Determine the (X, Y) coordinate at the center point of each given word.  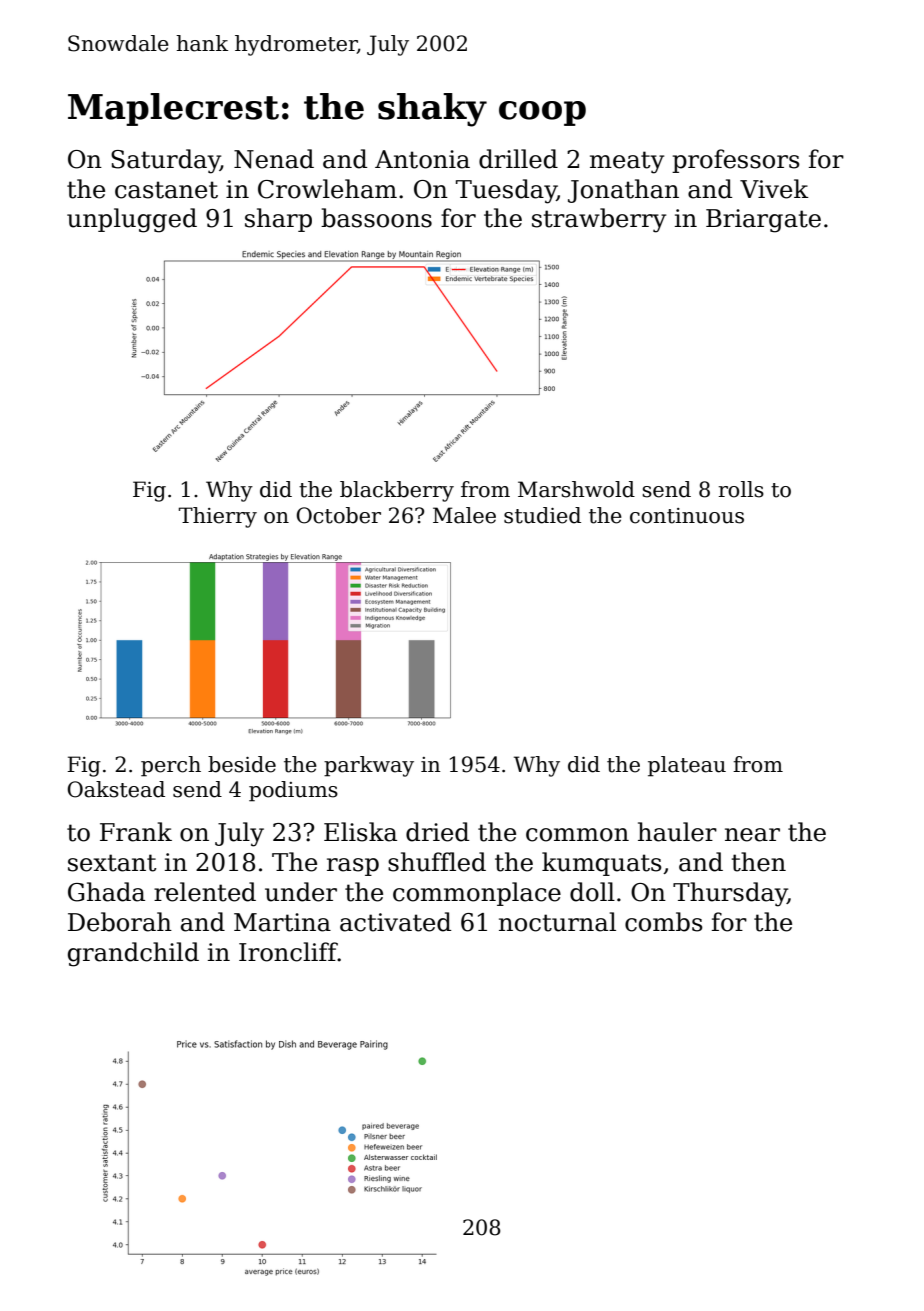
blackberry (397, 491)
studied (542, 515)
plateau (687, 766)
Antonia (422, 159)
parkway (369, 766)
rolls (741, 489)
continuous (687, 516)
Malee (464, 515)
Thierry (218, 517)
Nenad (274, 159)
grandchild (133, 954)
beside (242, 764)
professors (736, 161)
